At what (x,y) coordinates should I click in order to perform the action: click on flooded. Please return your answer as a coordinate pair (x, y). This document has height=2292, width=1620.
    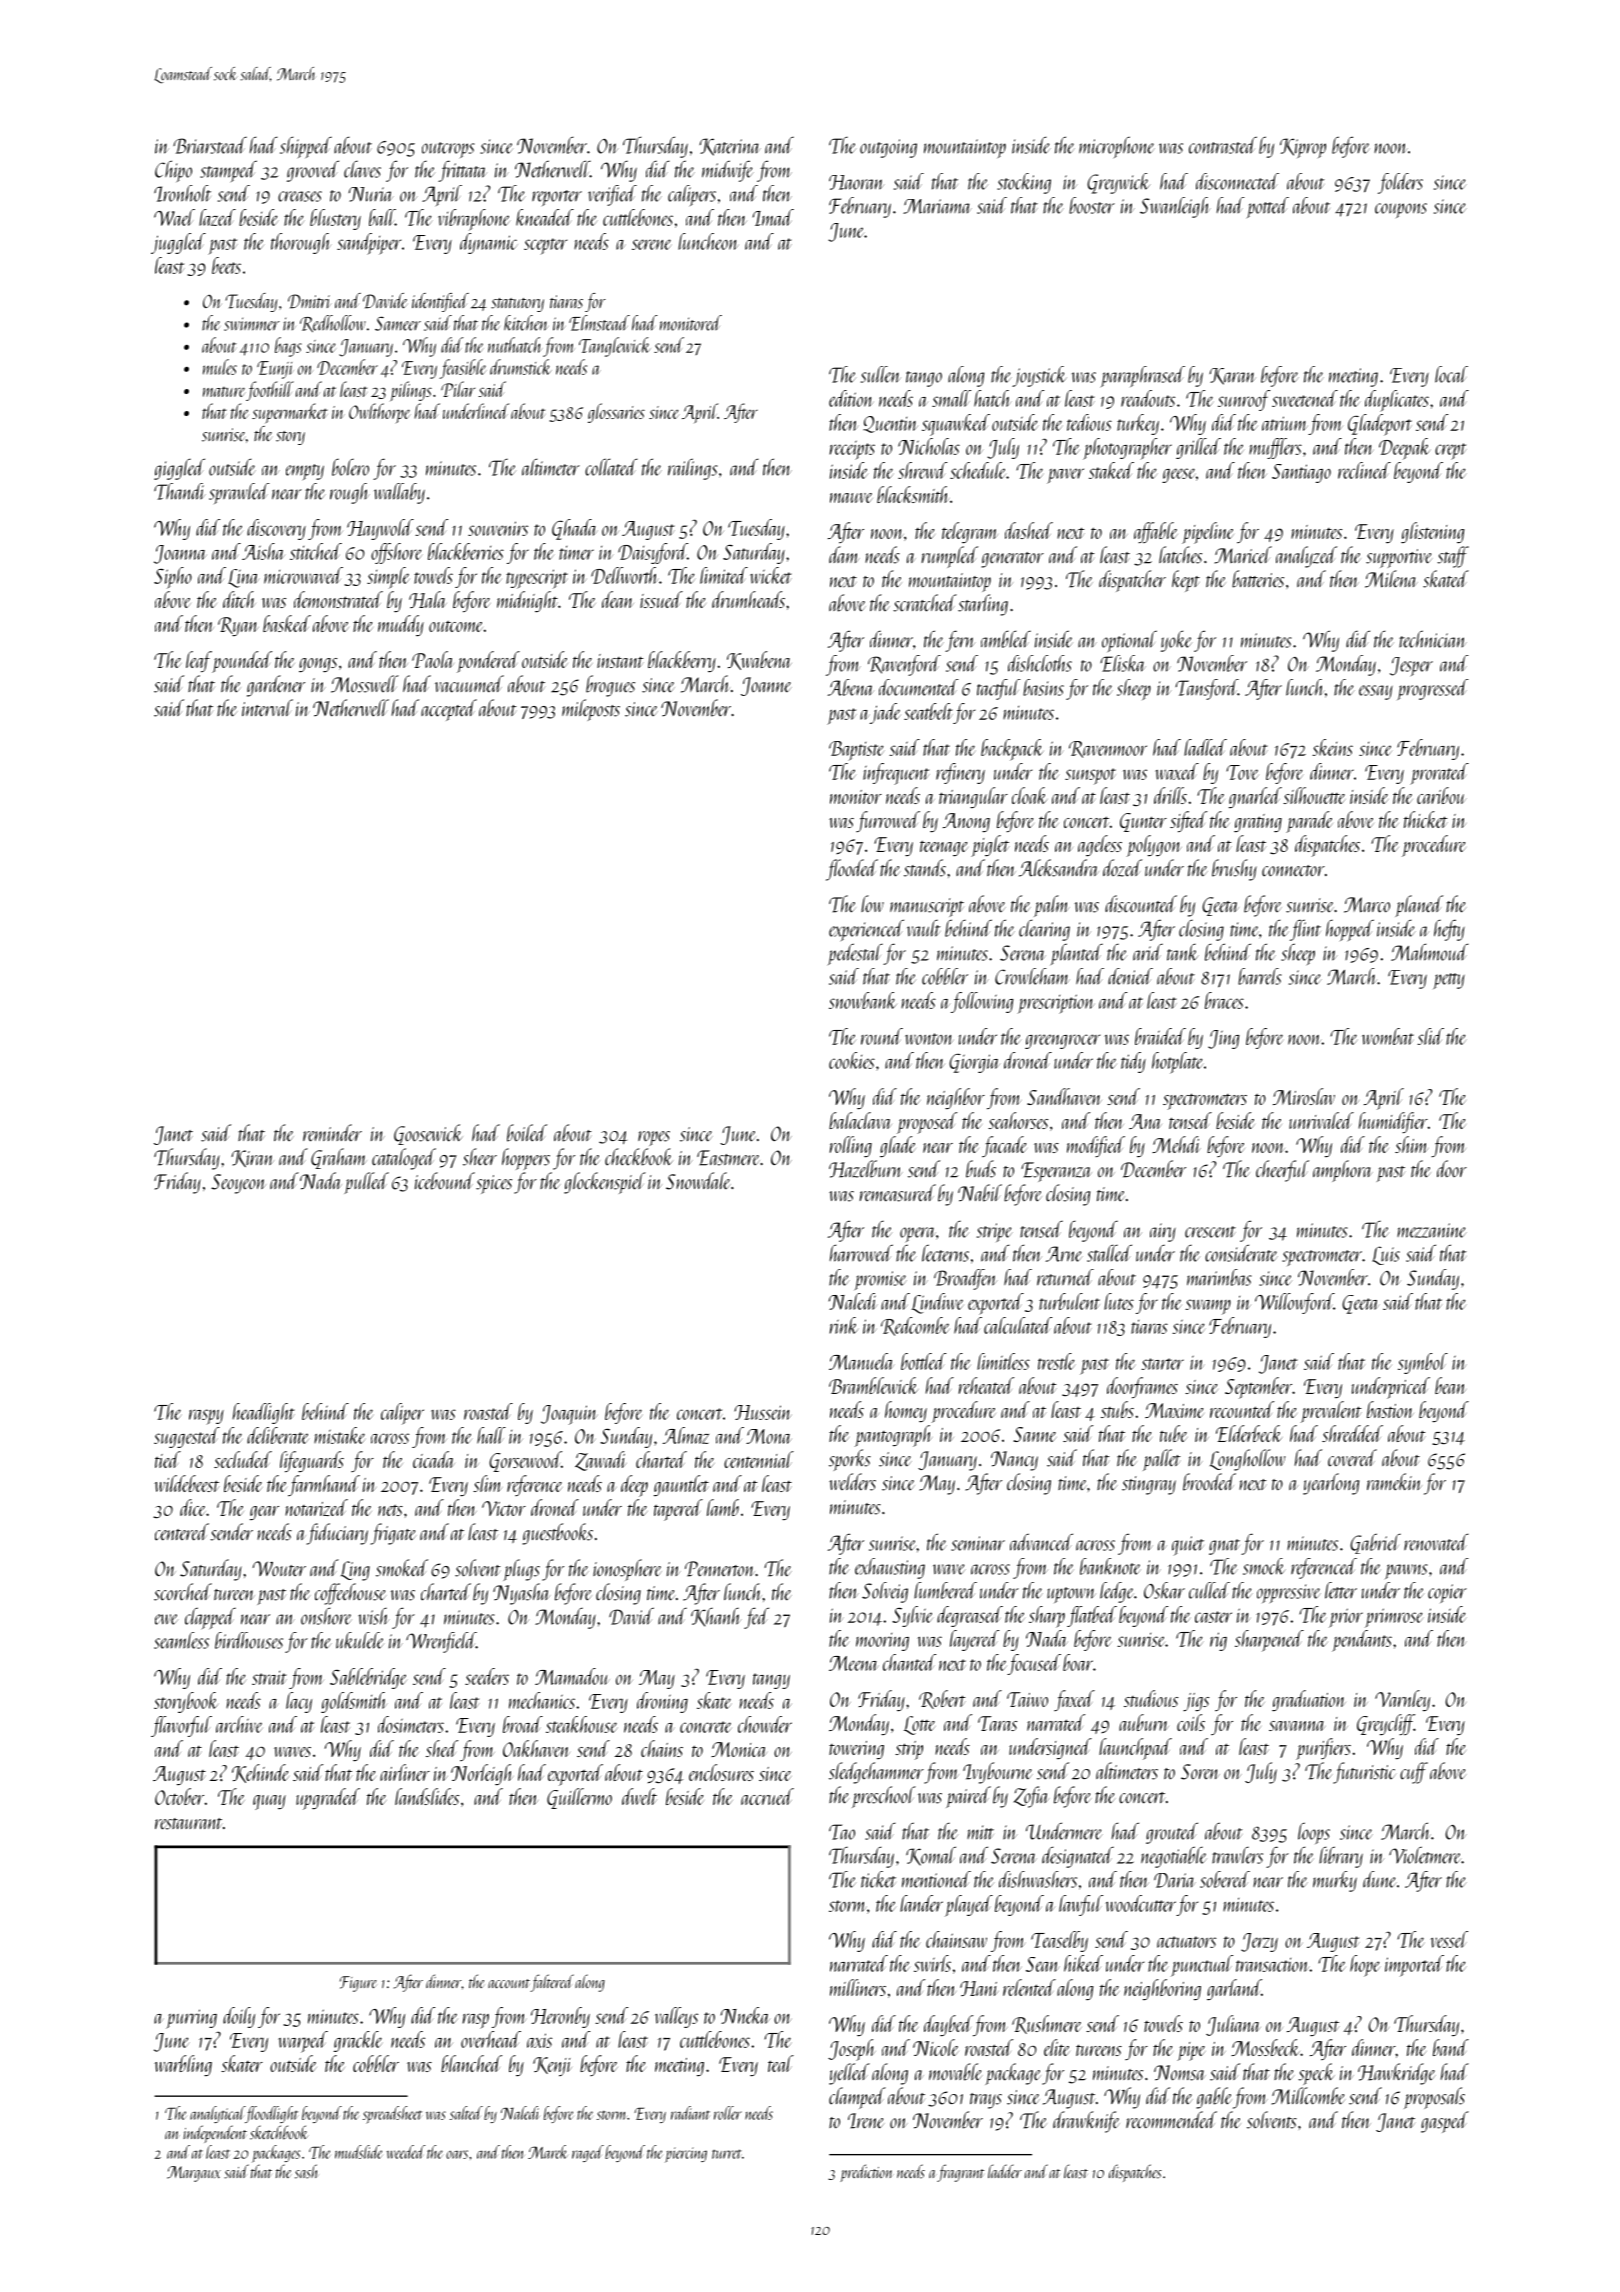
    Looking at the image, I should click on (852, 870).
